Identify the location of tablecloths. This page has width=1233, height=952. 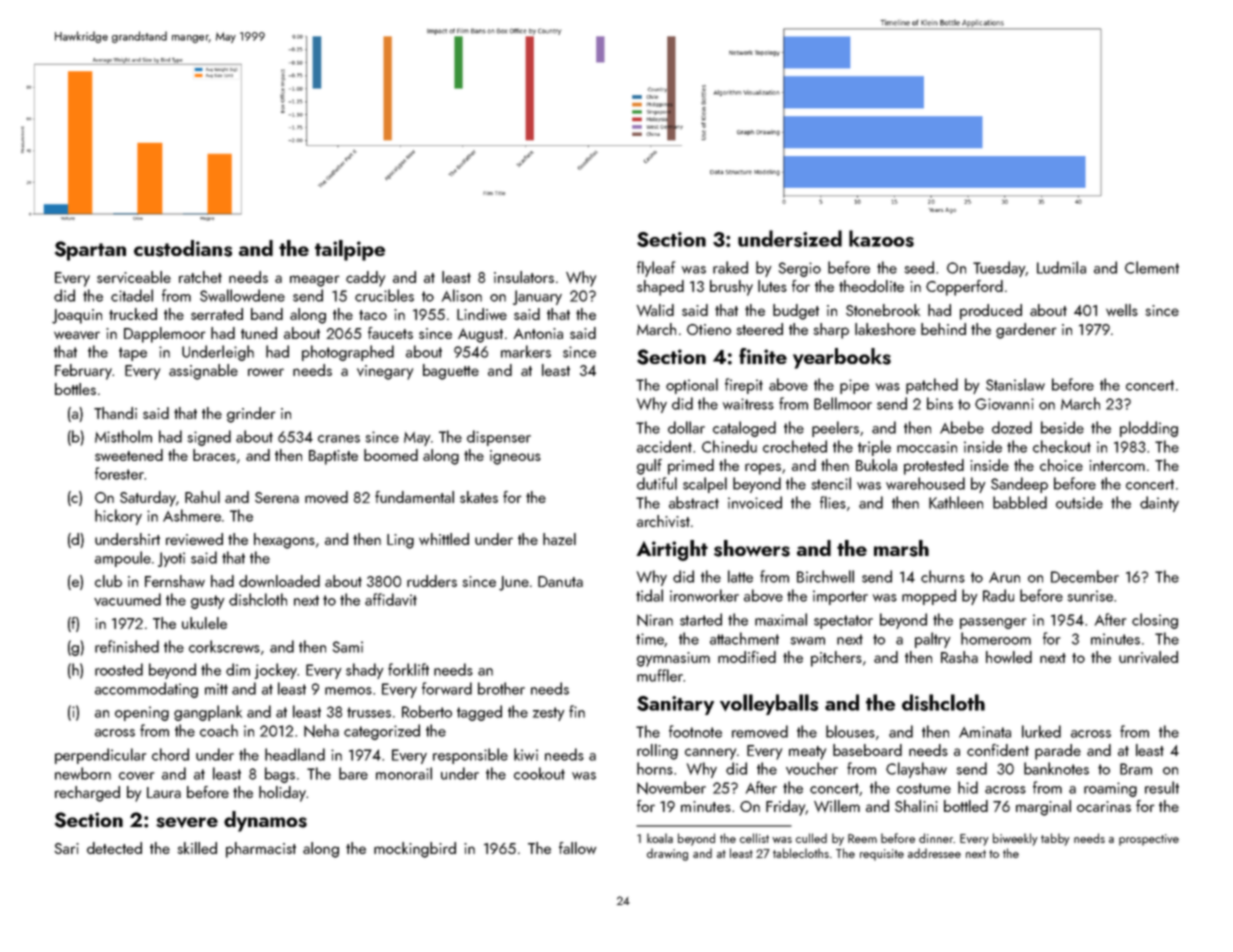
(801, 853).
